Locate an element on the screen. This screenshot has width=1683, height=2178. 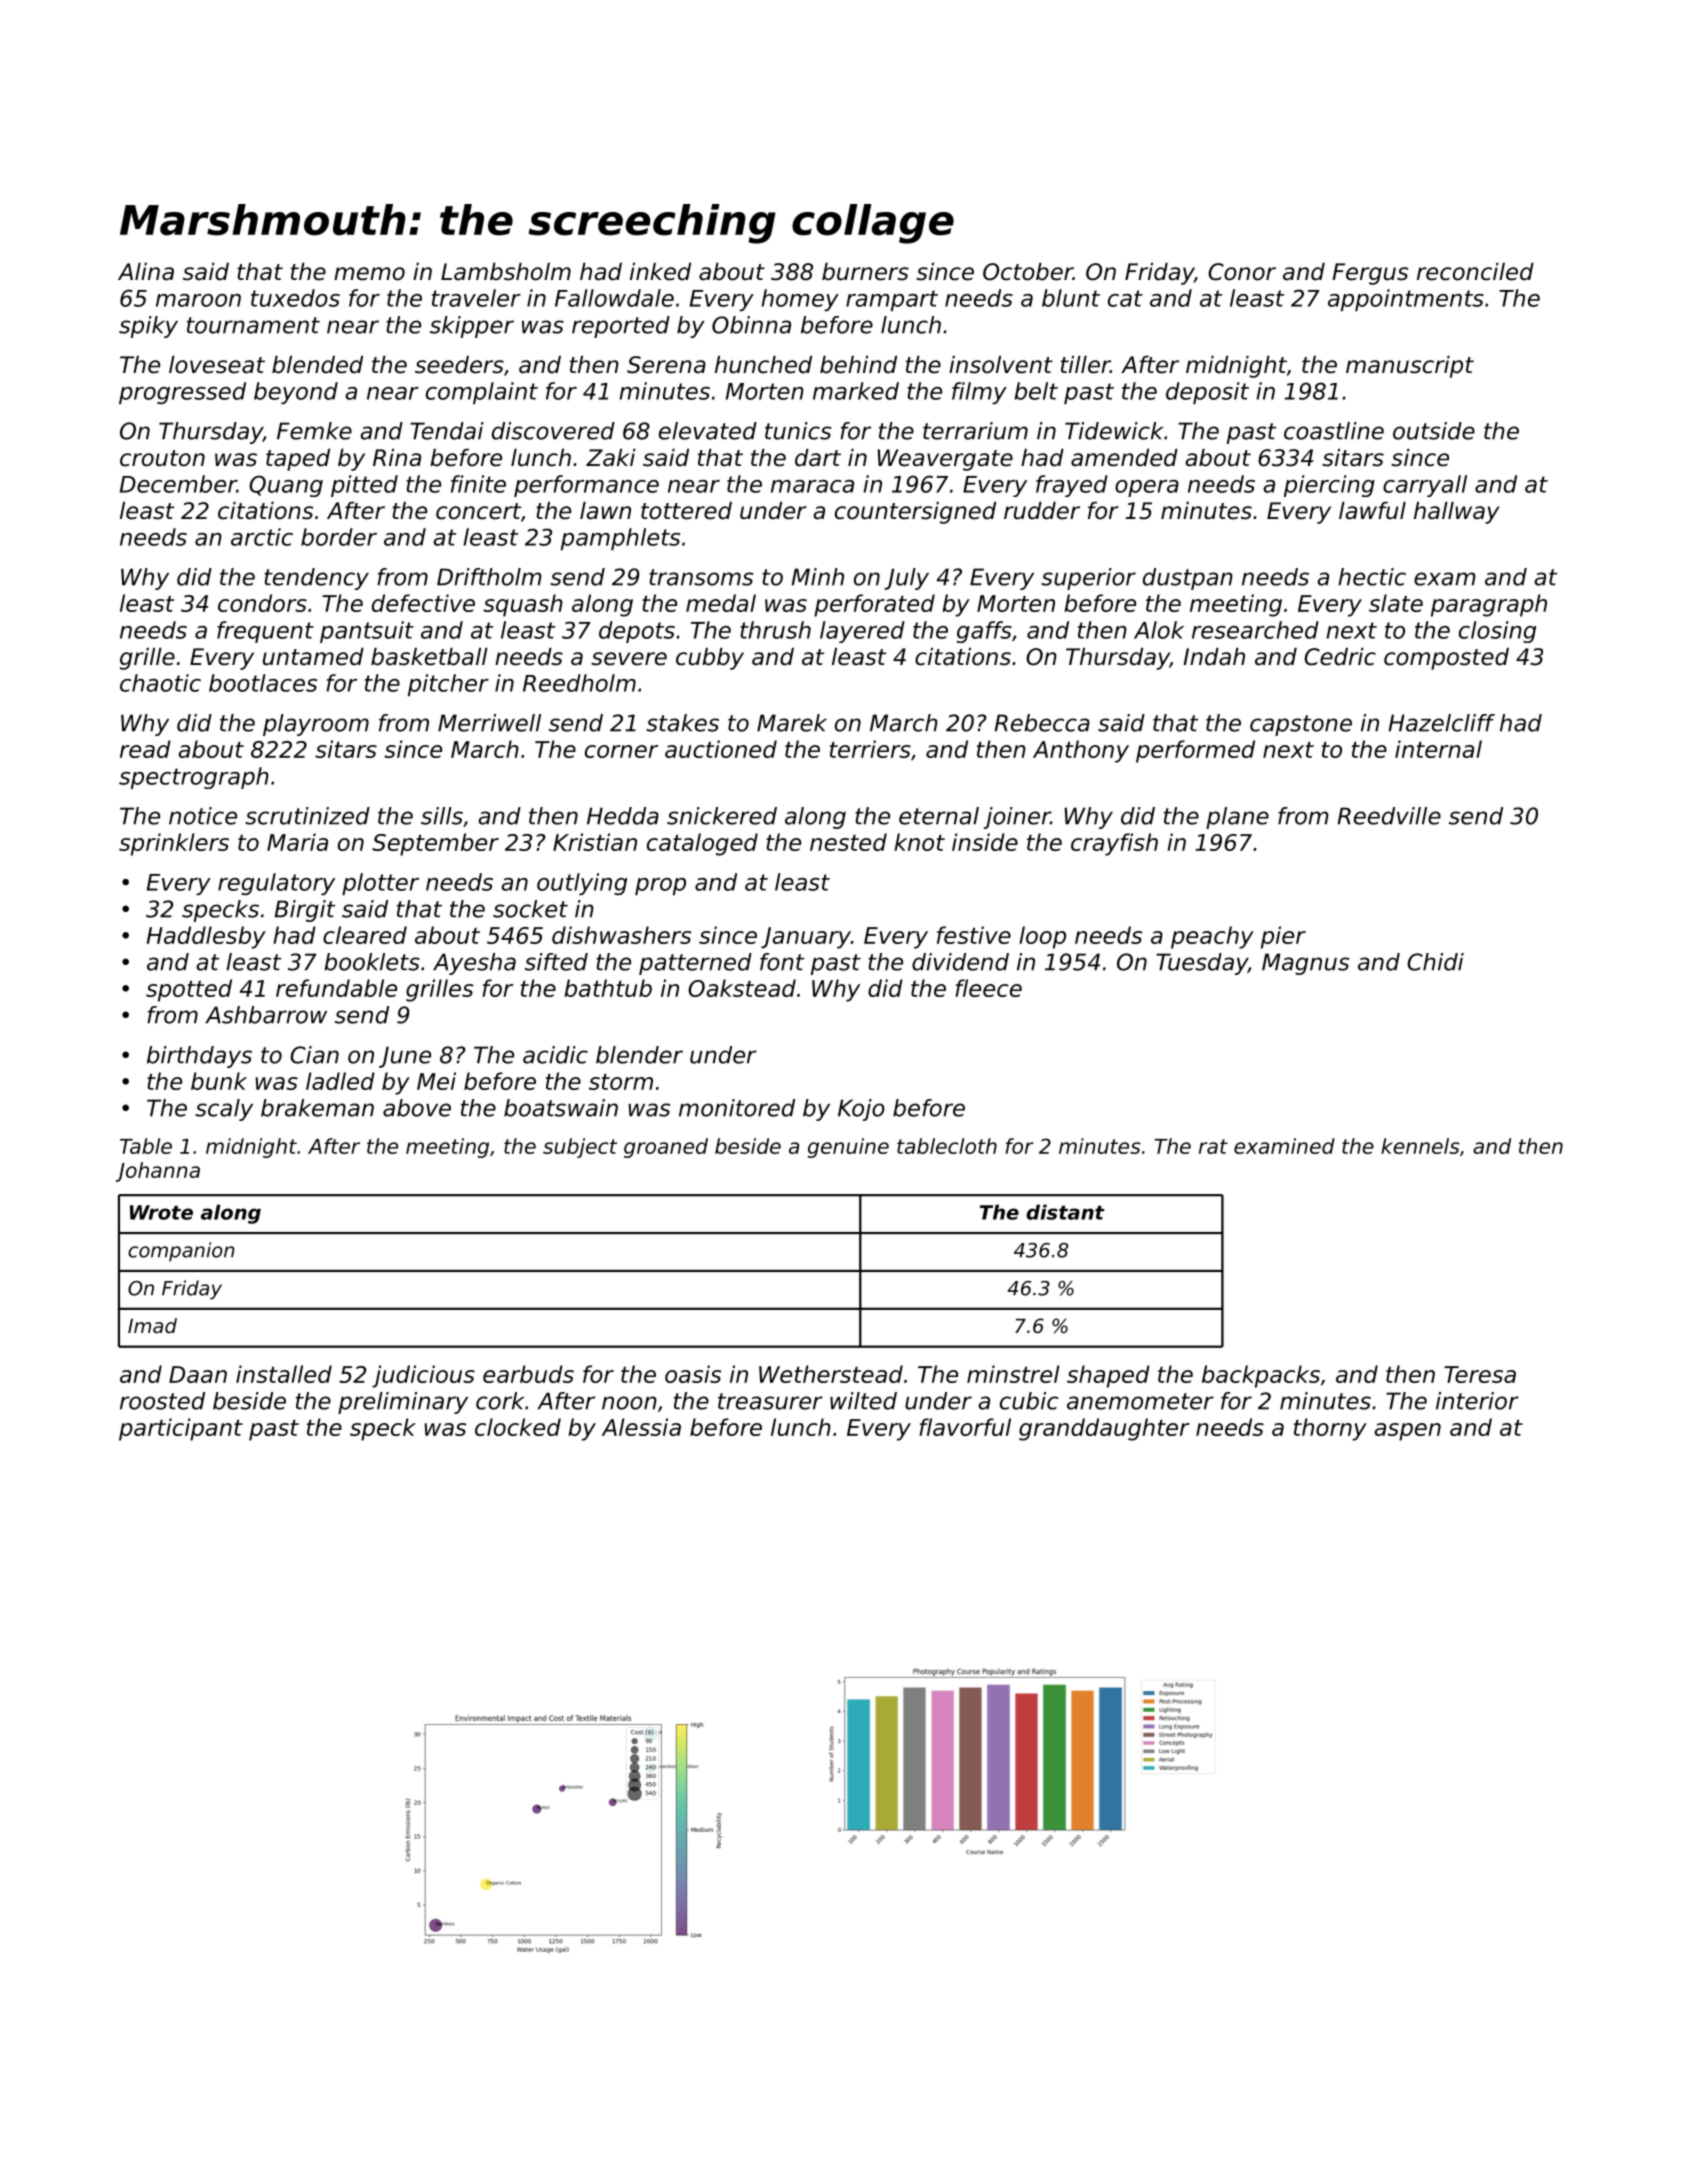
Chidi is located at coordinates (1435, 962).
